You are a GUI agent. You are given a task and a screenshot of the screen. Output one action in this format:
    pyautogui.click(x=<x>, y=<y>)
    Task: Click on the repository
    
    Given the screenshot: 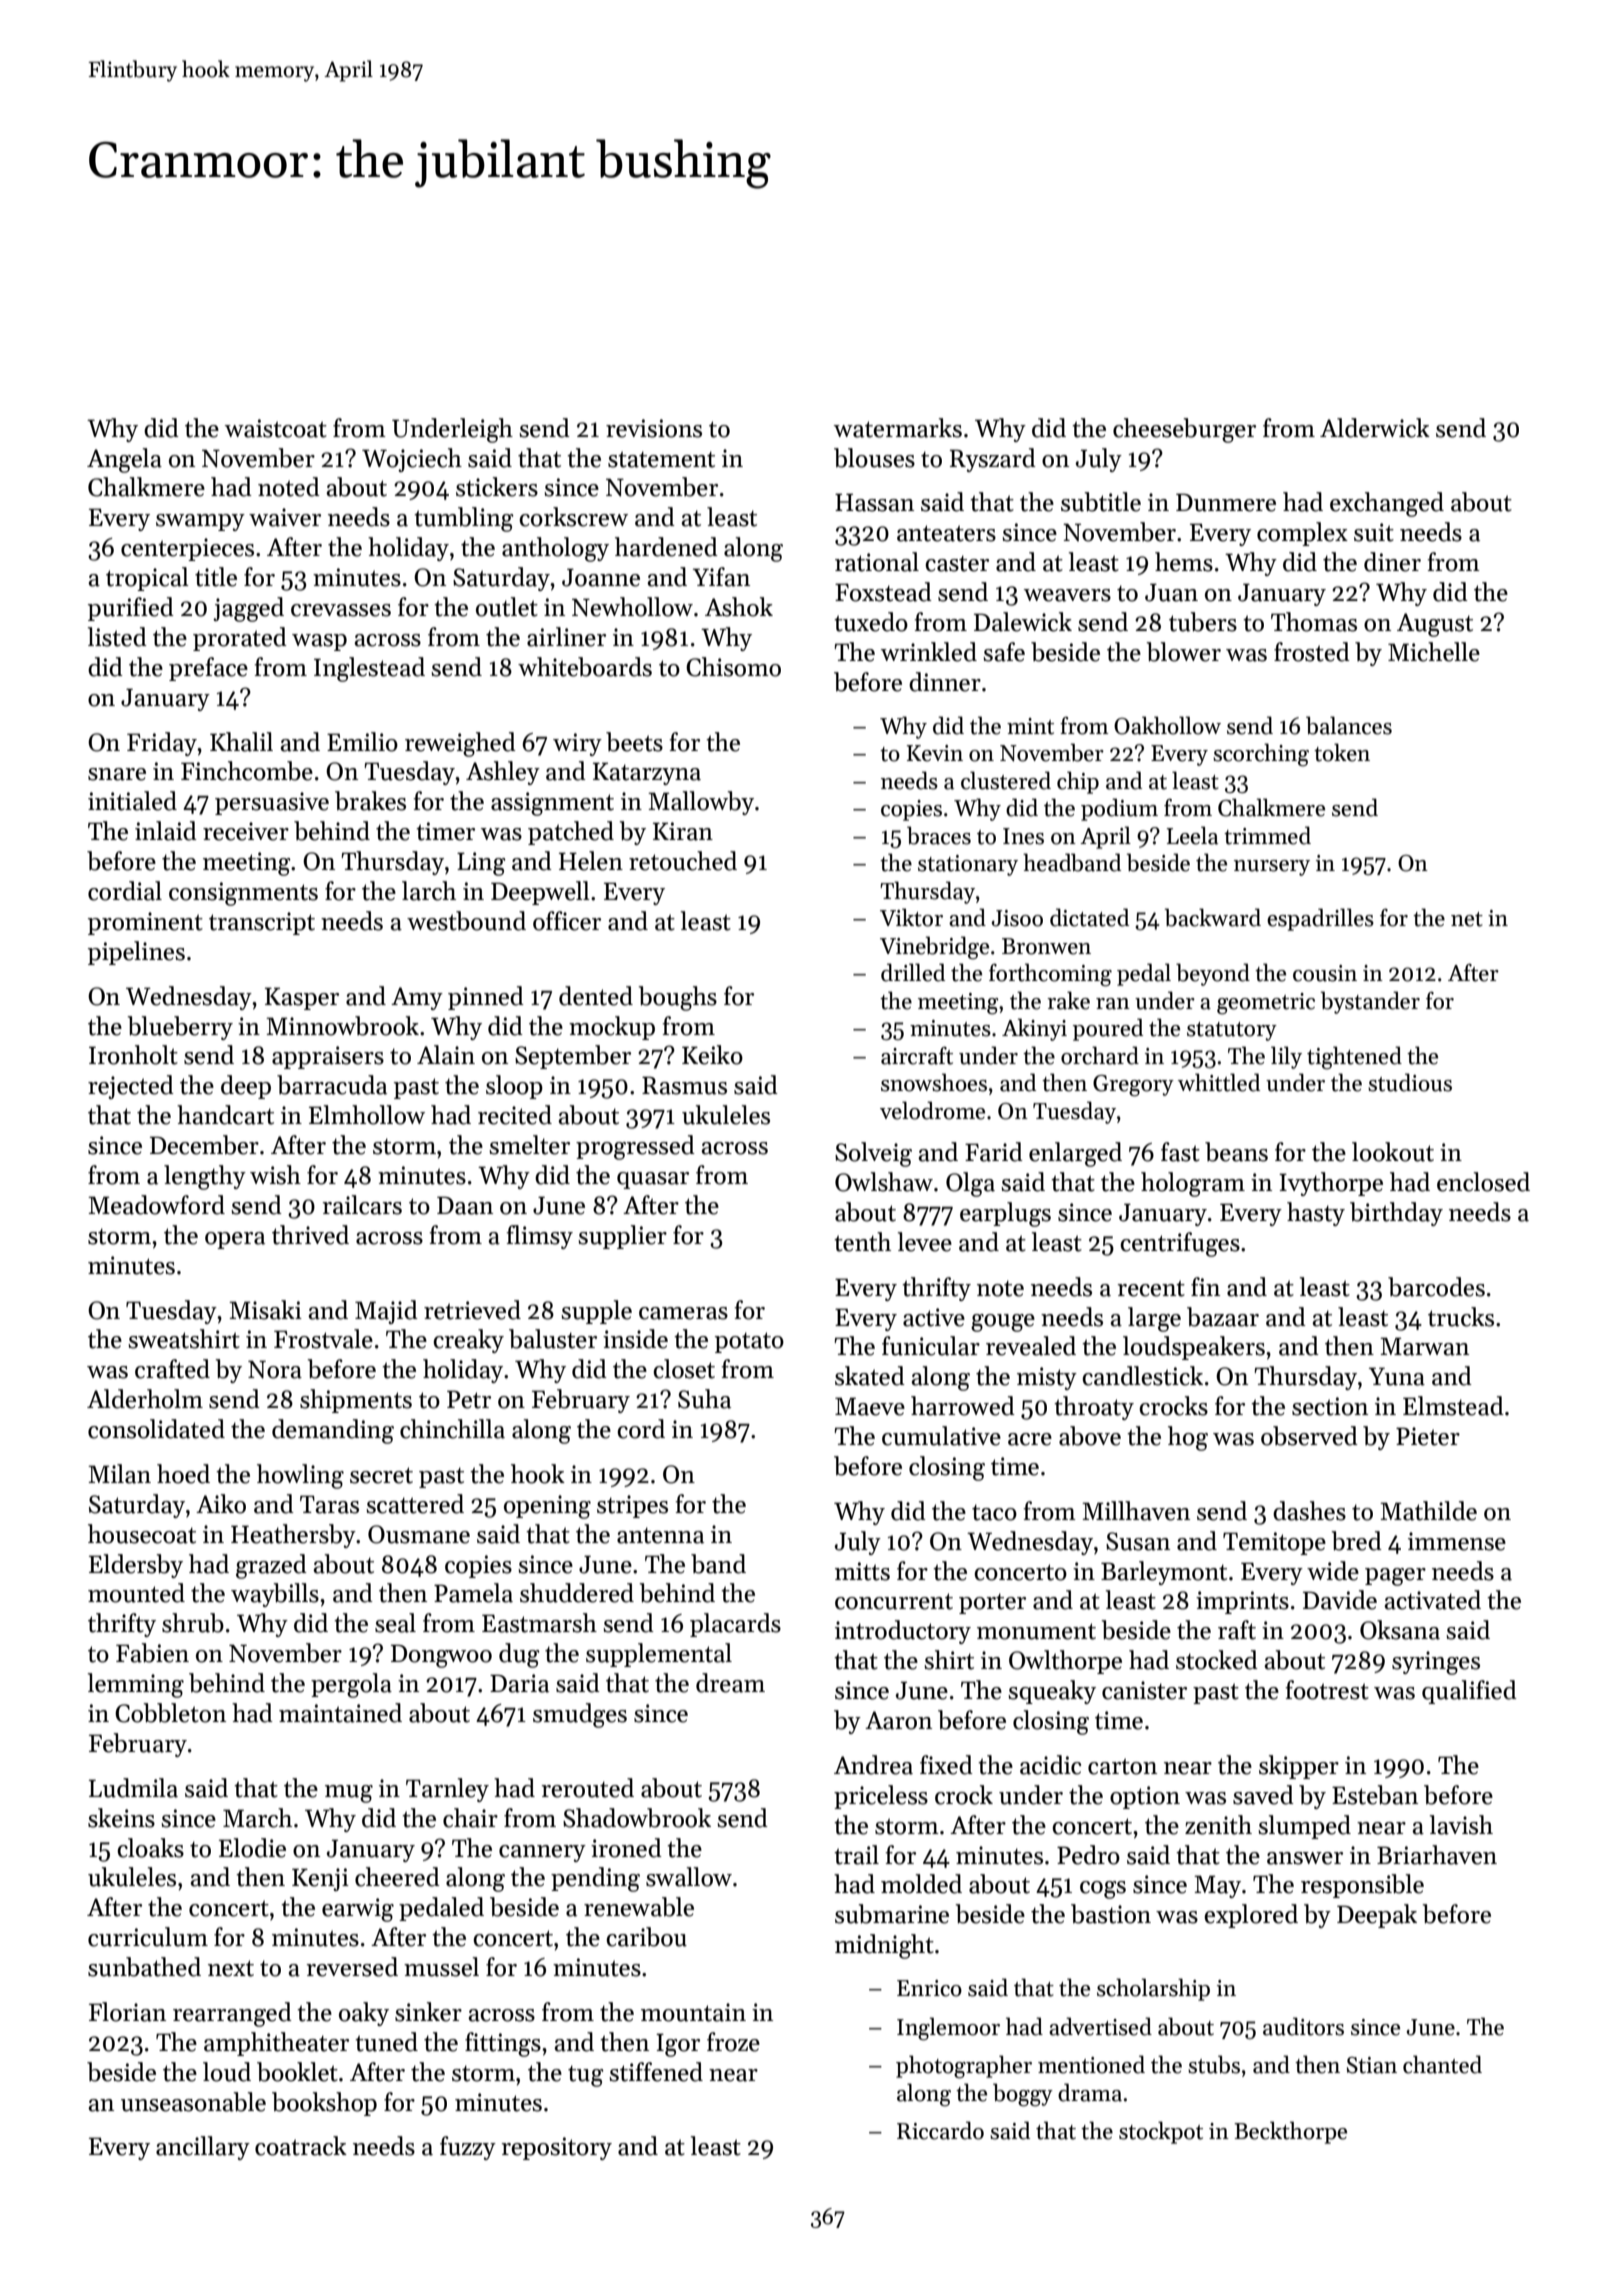 What is the action you would take?
    pyautogui.click(x=556, y=2148)
